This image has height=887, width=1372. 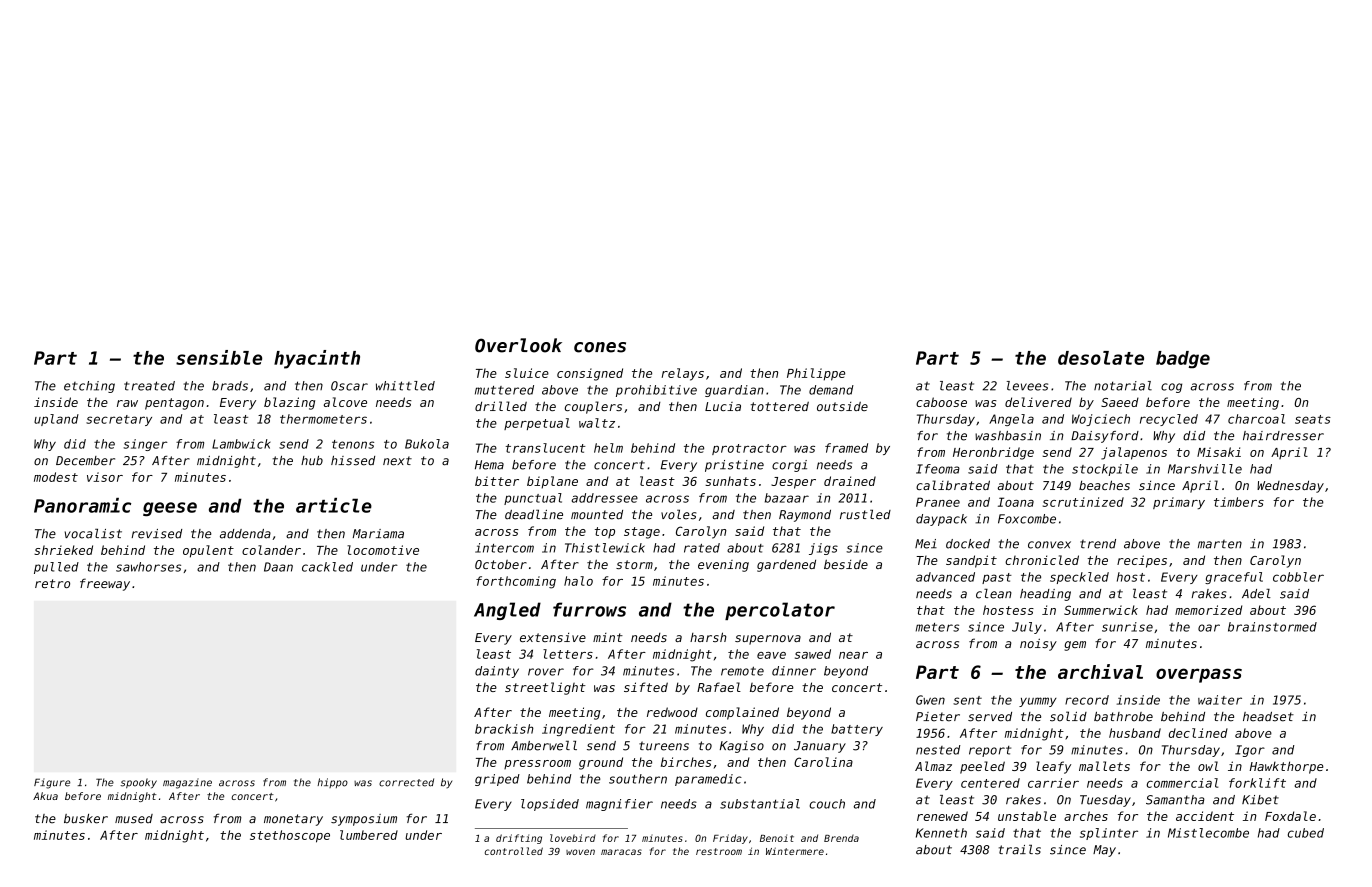 I want to click on Figure, so click(x=52, y=783).
